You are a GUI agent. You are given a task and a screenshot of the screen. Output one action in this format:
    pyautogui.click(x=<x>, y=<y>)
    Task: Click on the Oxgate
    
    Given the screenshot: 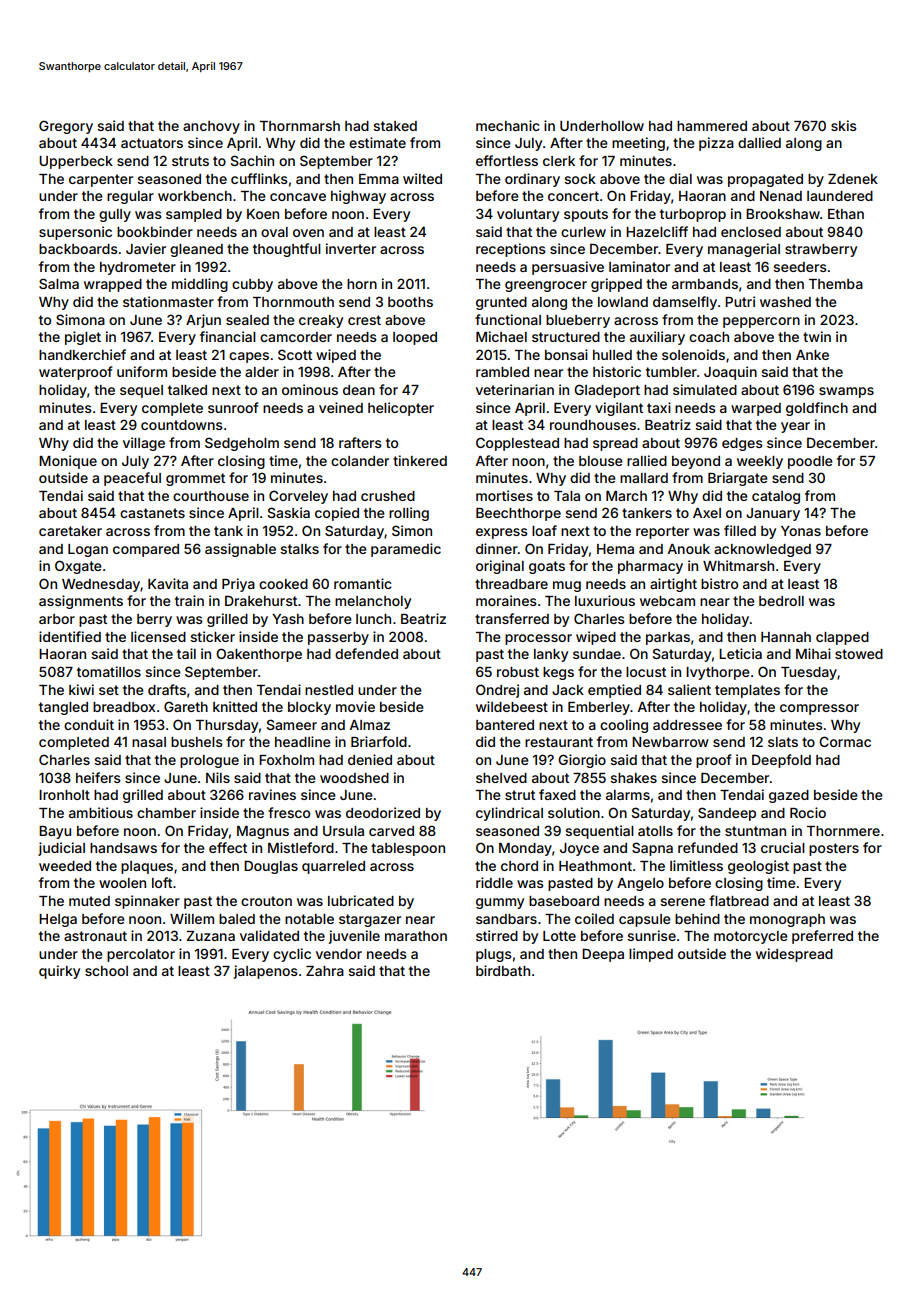 What is the action you would take?
    pyautogui.click(x=78, y=567)
